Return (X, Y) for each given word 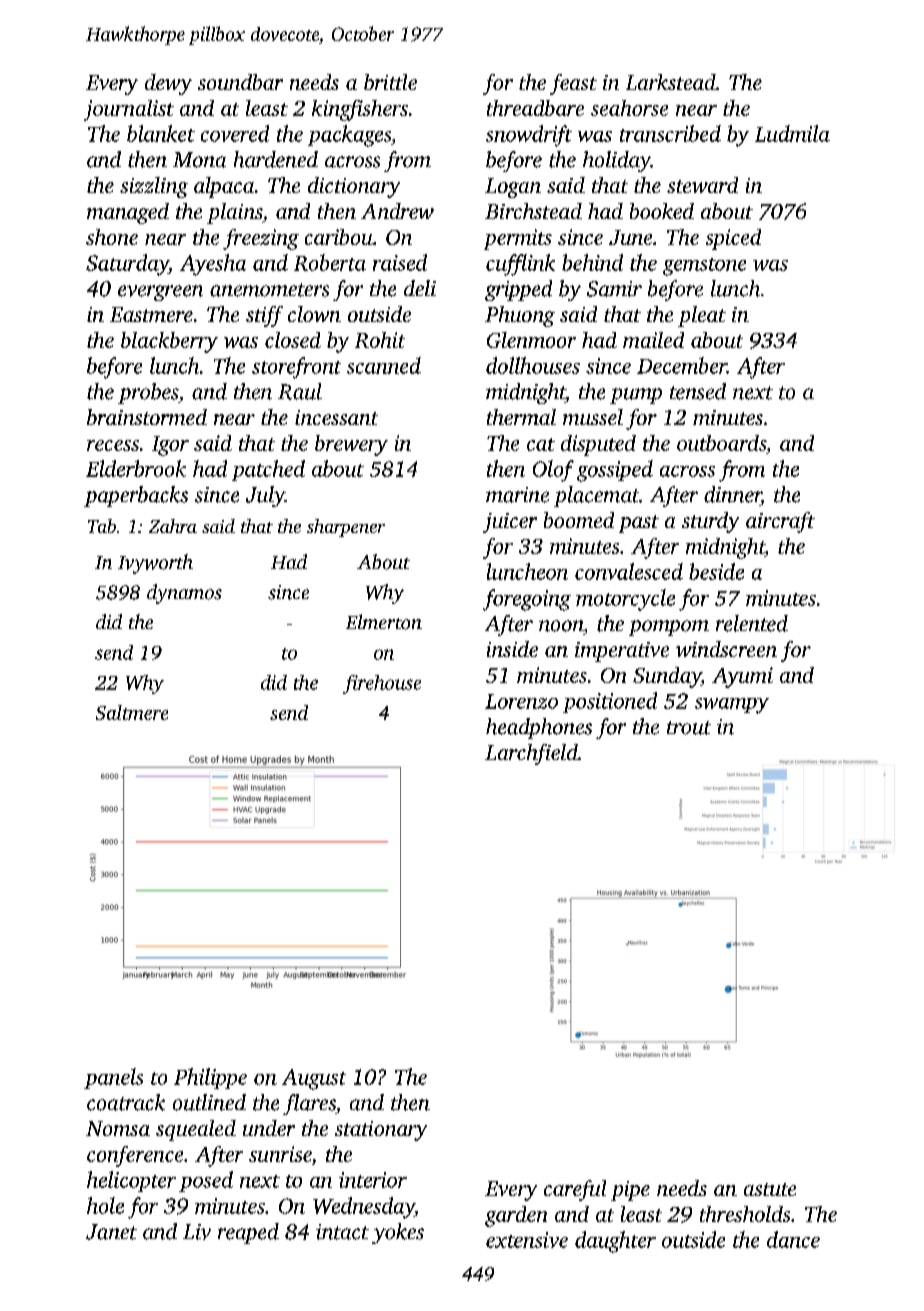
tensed (698, 391)
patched (268, 470)
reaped (248, 1233)
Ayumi (742, 677)
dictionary (354, 187)
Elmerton (384, 622)
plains (234, 213)
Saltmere (132, 712)
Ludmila (792, 133)
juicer (510, 523)
